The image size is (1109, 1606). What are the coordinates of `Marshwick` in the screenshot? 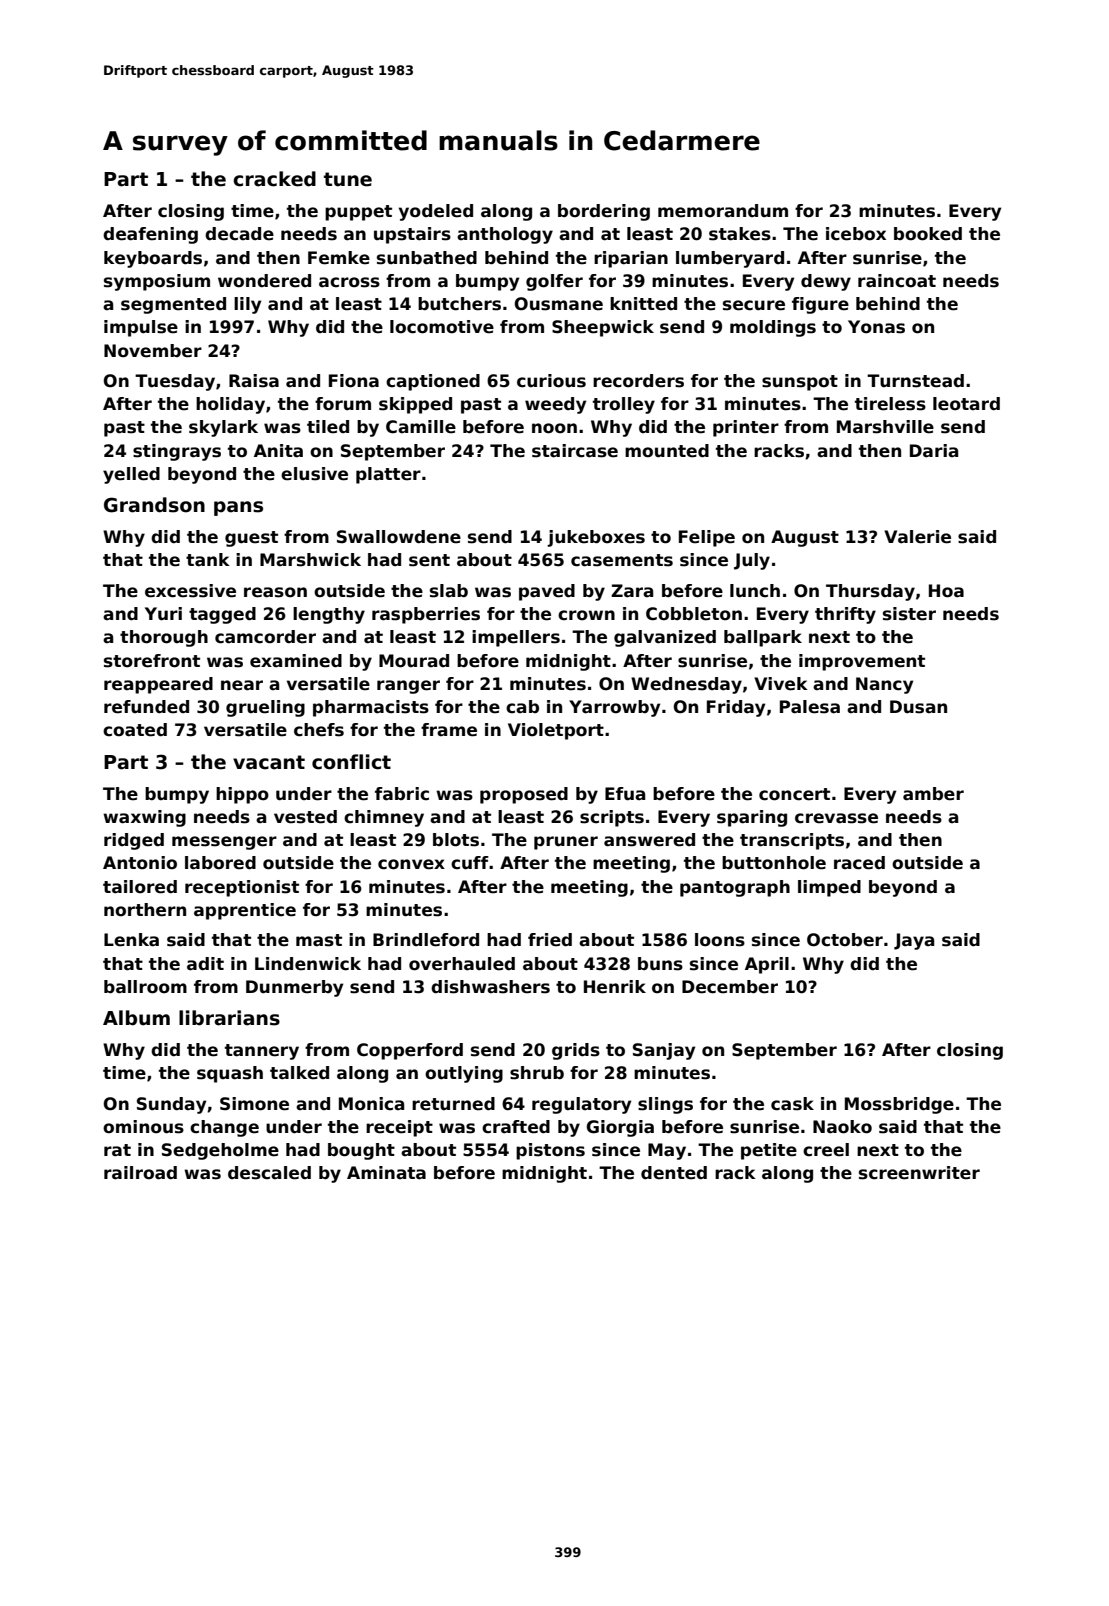 It's located at (310, 560).
